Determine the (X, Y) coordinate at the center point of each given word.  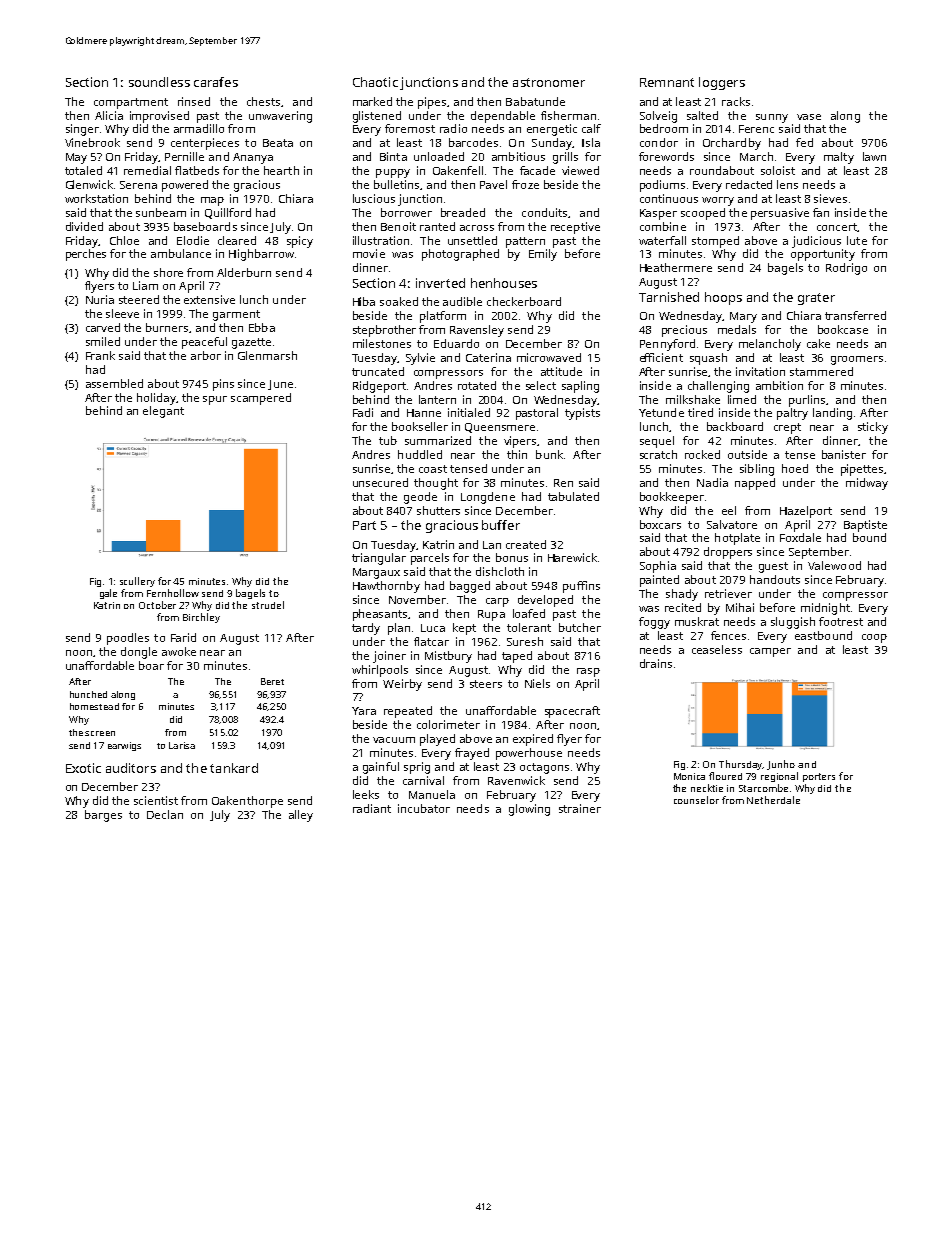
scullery (137, 582)
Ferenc (756, 129)
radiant (372, 808)
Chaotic (375, 82)
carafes (216, 82)
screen (100, 733)
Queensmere (500, 428)
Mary (743, 317)
